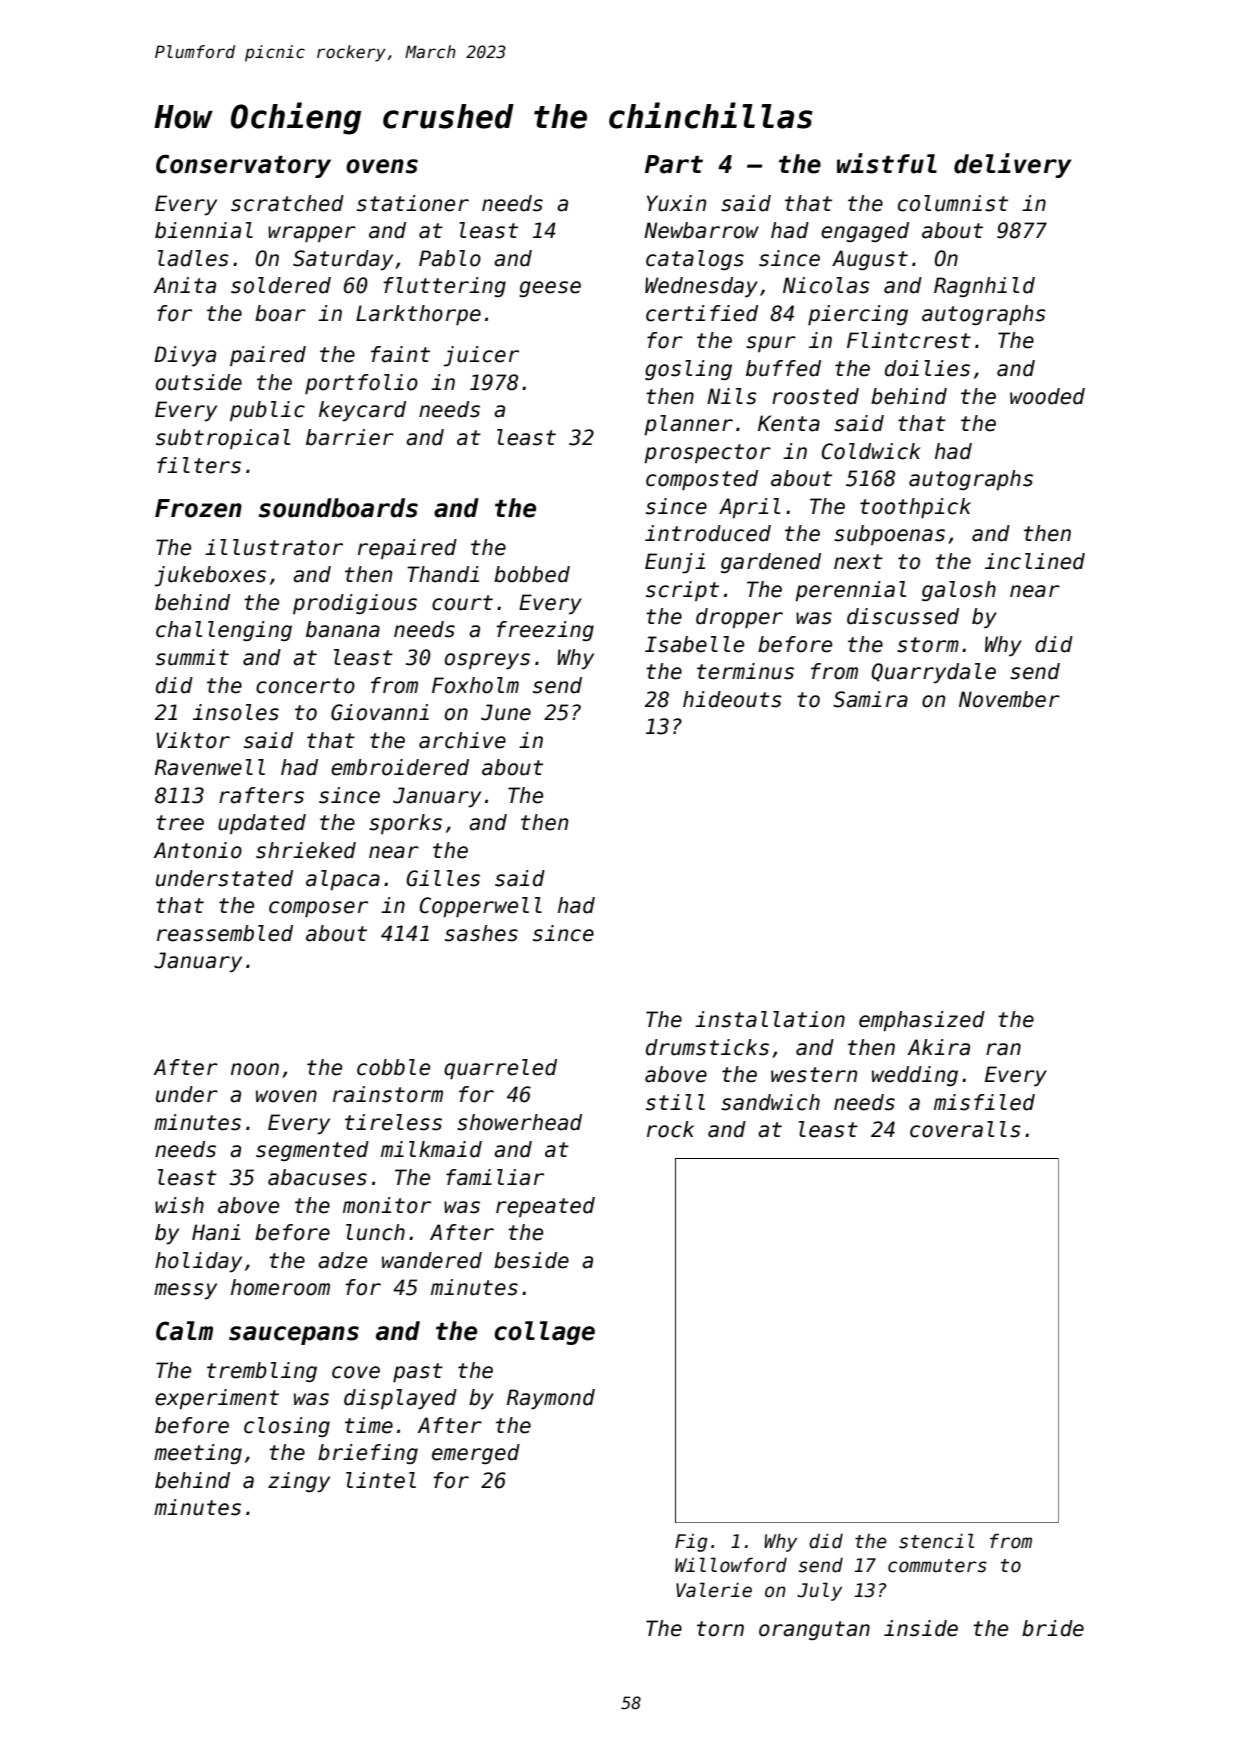  I want to click on meeting, so click(198, 1454).
